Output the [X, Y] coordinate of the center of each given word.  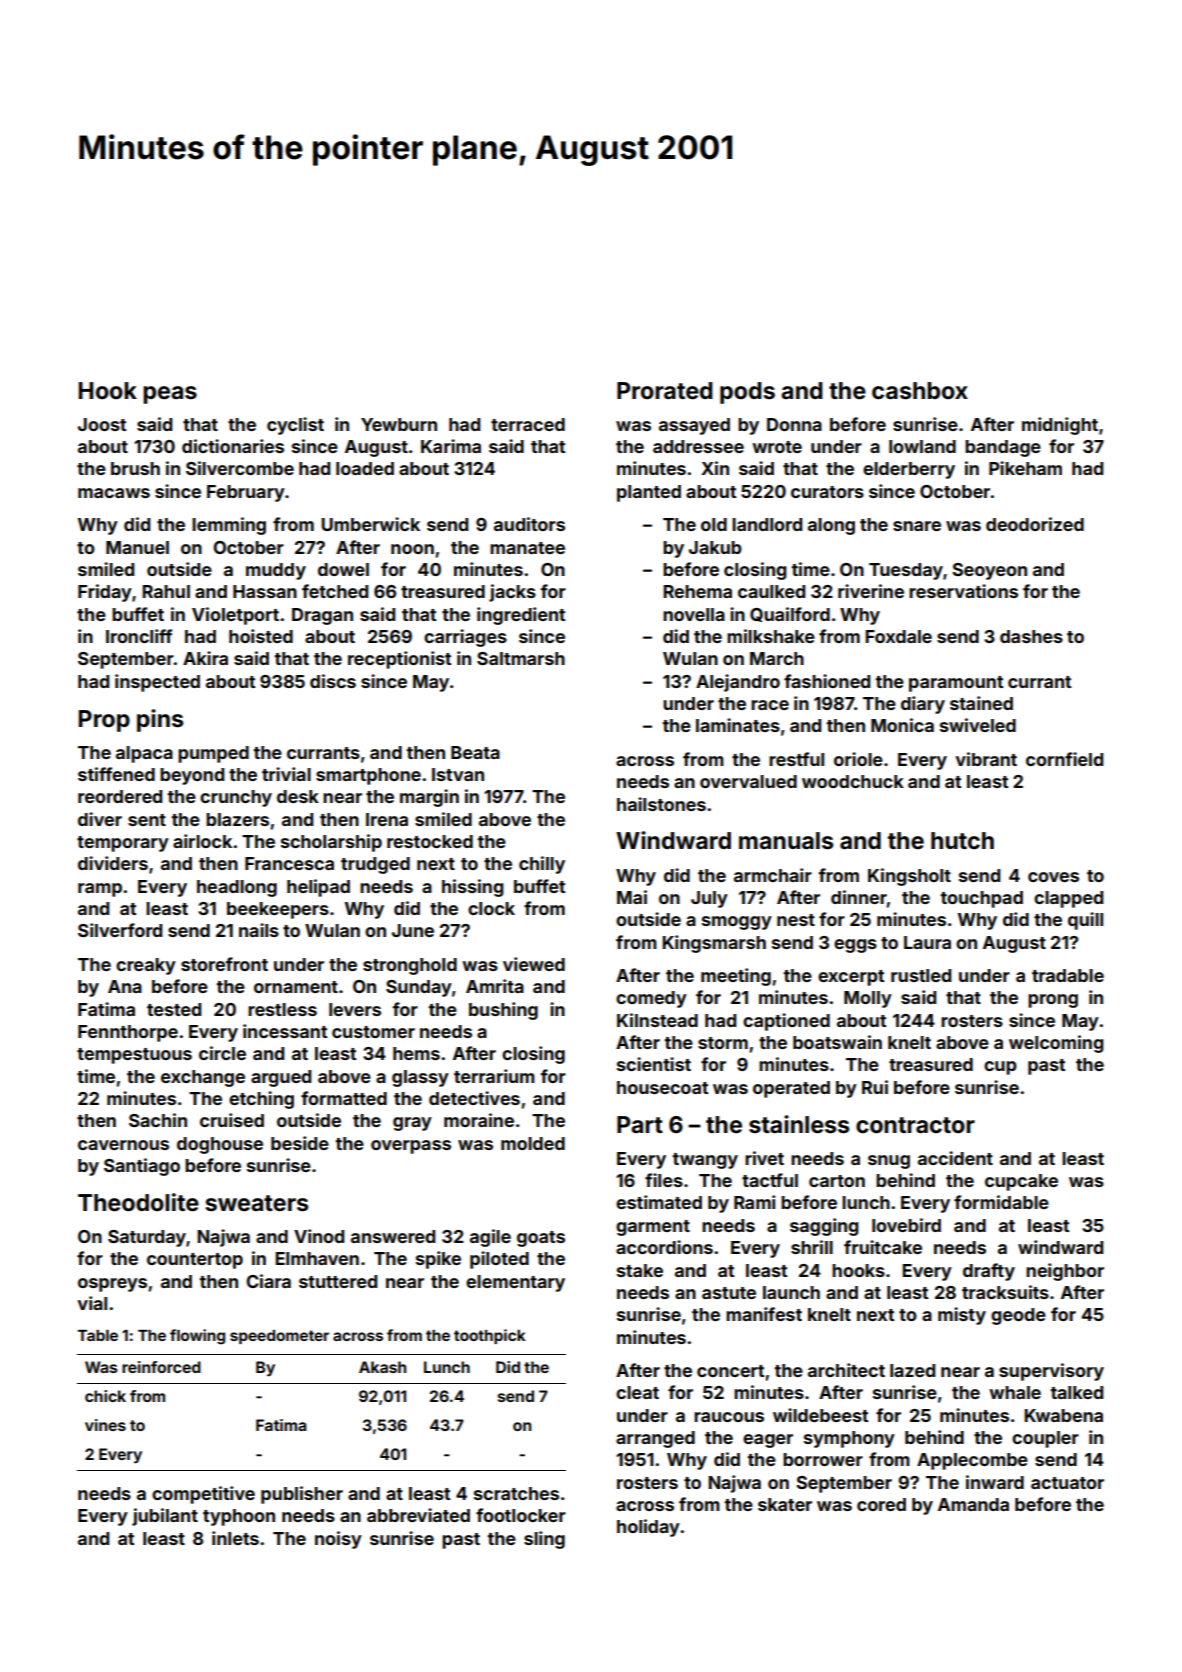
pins [160, 720]
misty [962, 1316]
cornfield [1064, 759]
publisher [302, 1495]
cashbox [920, 391]
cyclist [295, 426]
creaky [146, 966]
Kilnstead [657, 1020]
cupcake [1021, 1182]
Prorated [665, 391]
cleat [637, 1392]
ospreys [112, 1285]
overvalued [748, 781]
